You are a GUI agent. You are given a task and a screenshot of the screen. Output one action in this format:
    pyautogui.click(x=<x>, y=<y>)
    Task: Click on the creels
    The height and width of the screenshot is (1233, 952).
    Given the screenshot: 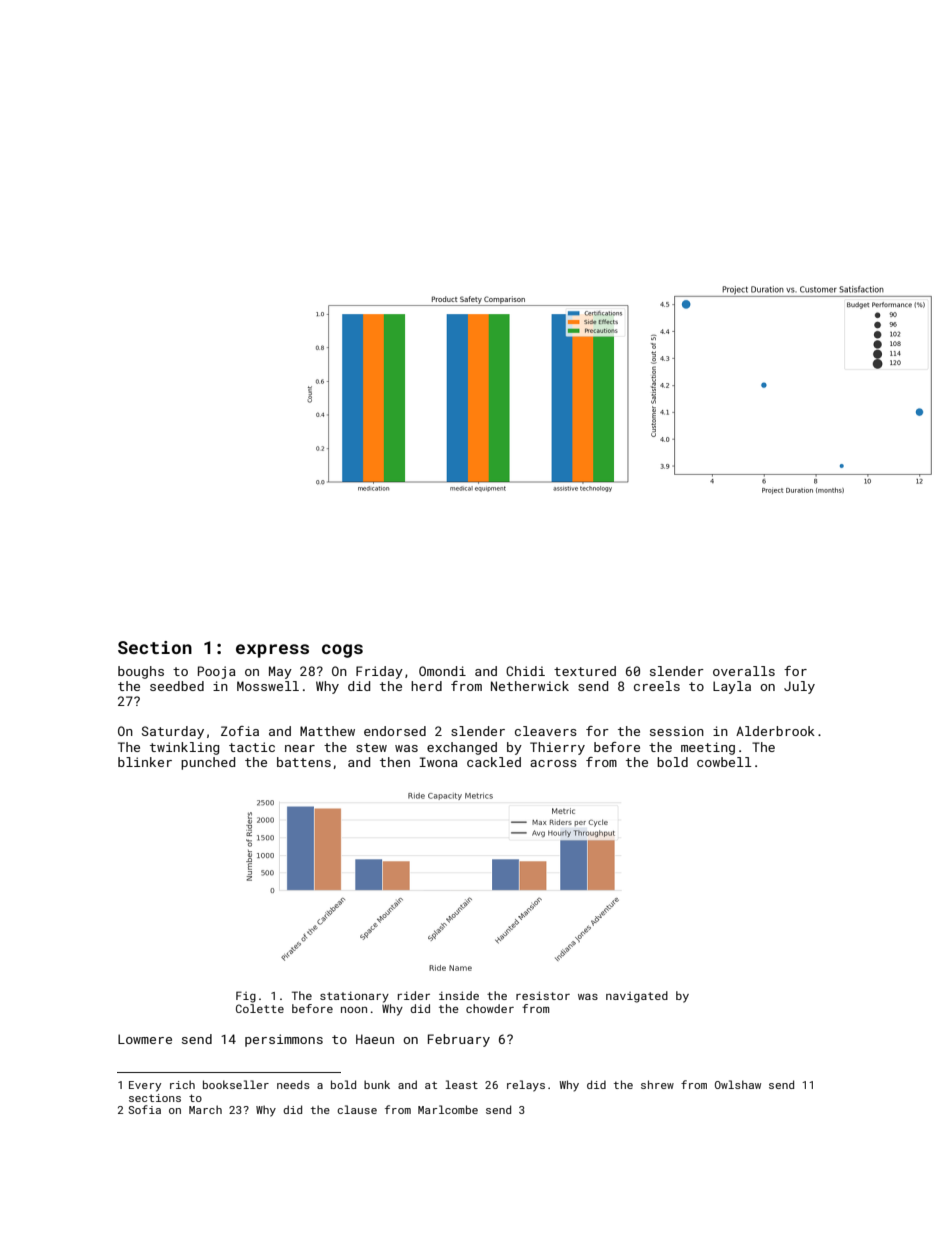 What is the action you would take?
    pyautogui.click(x=657, y=686)
